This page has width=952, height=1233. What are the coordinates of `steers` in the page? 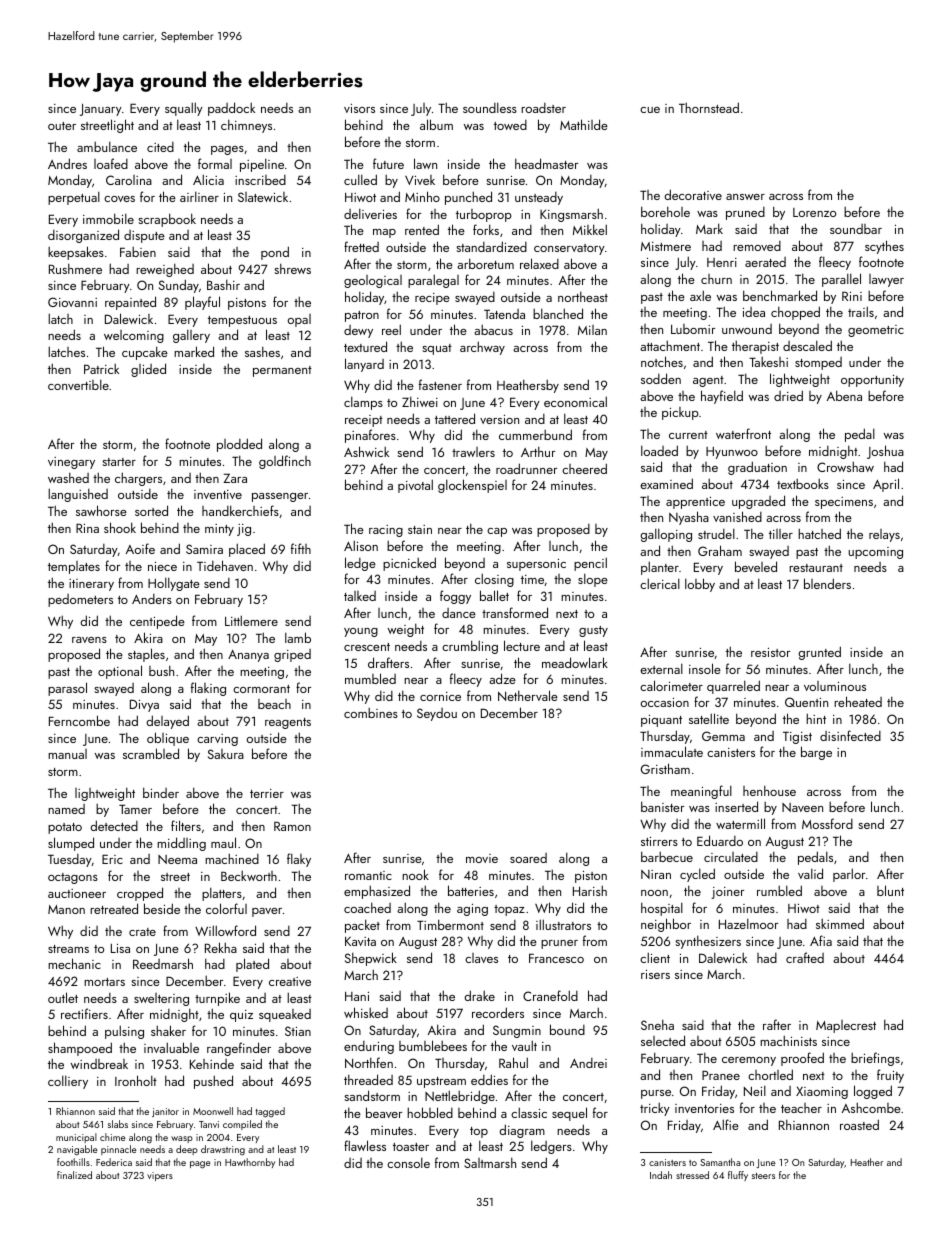 It's located at (763, 1176).
